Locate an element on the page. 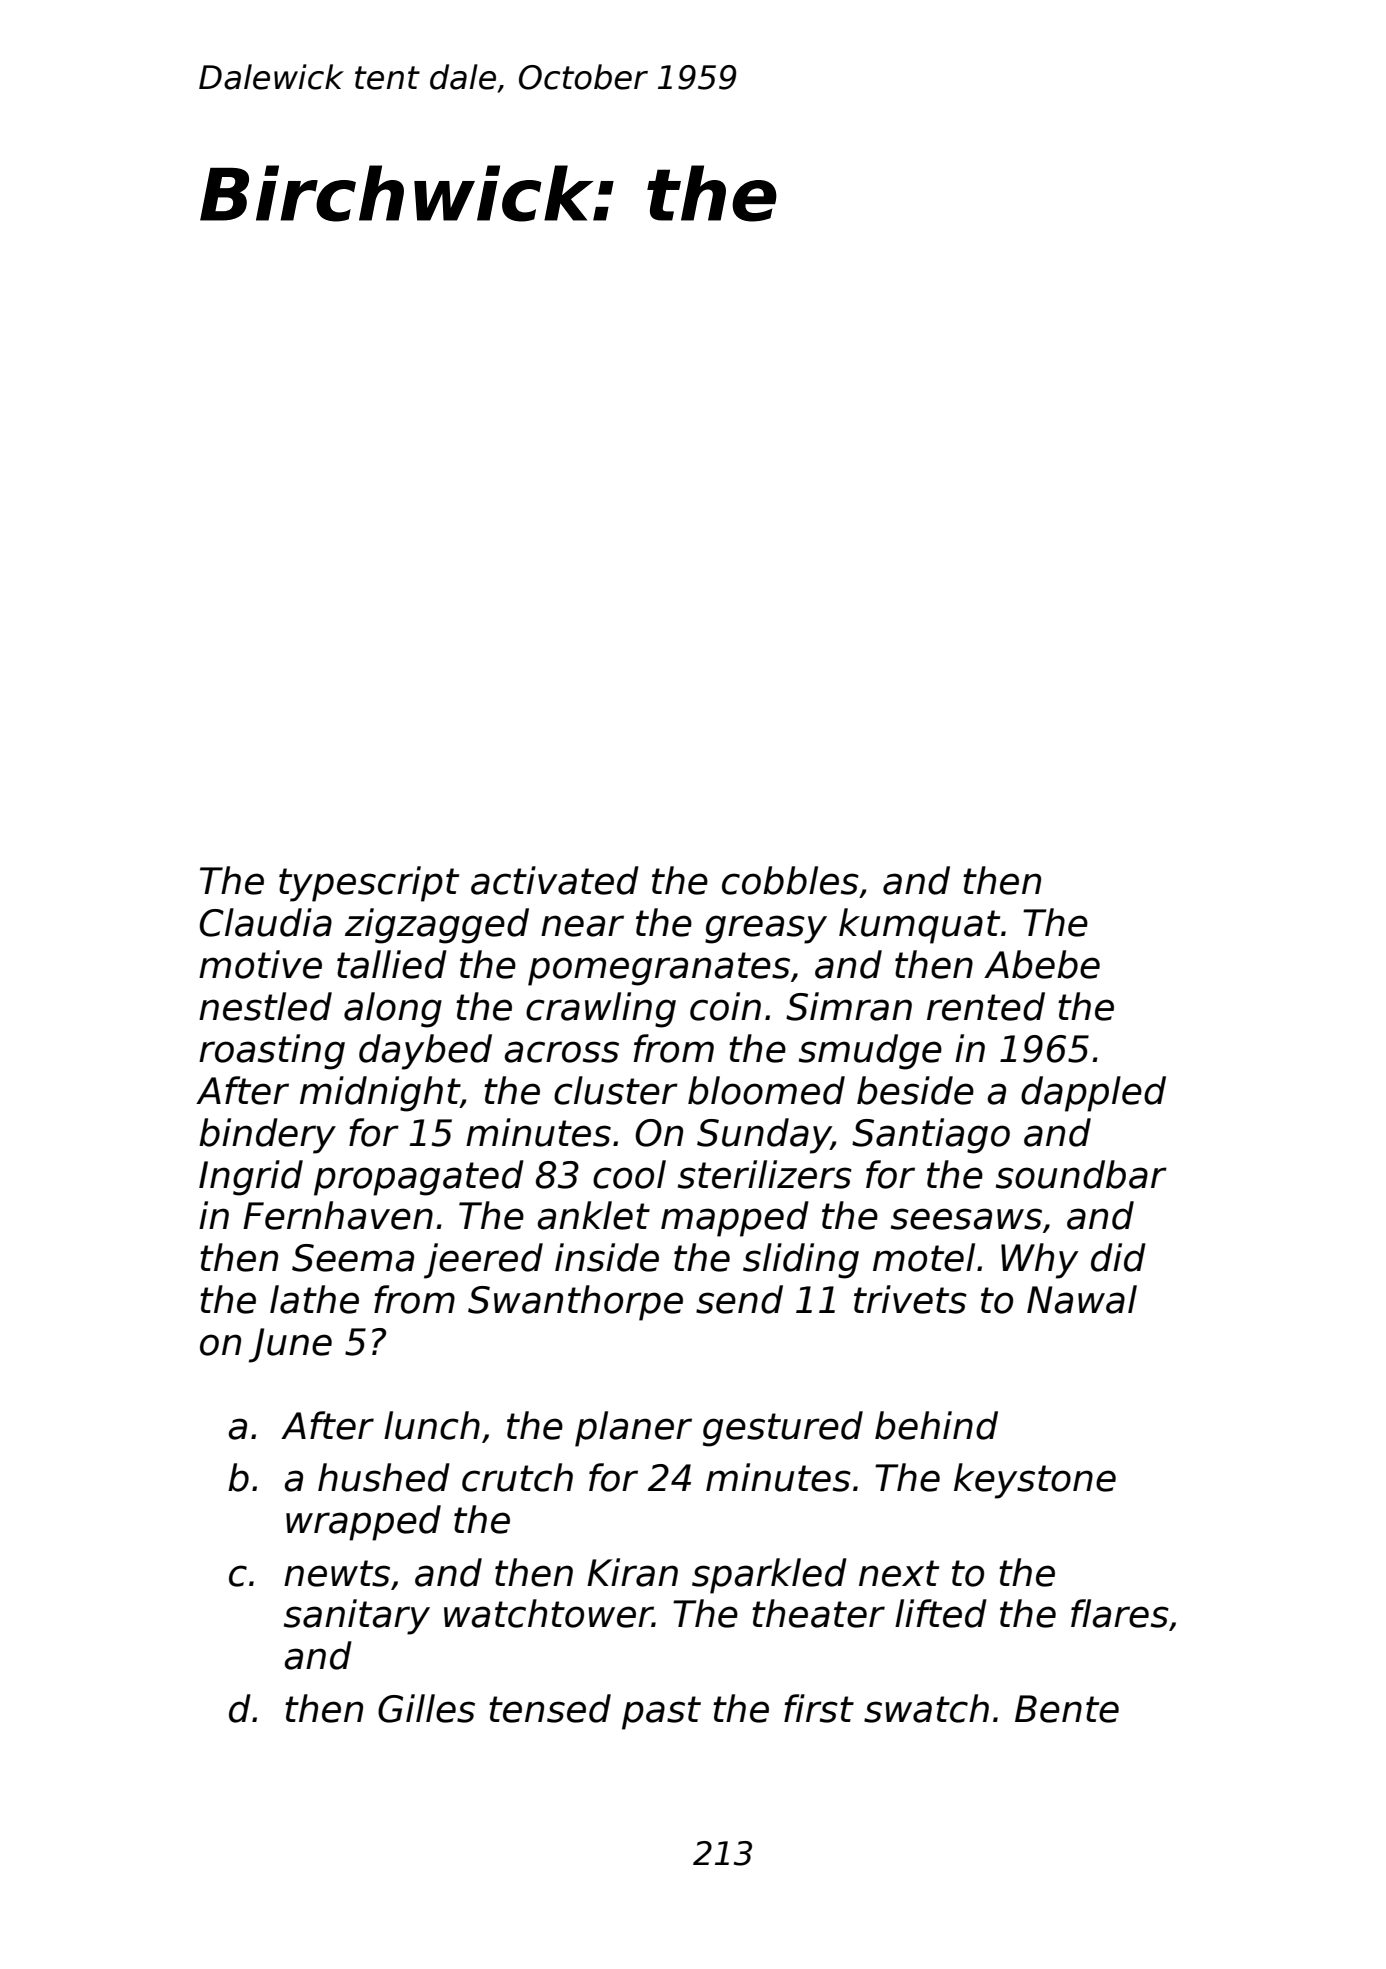  sanitary is located at coordinates (357, 1617).
